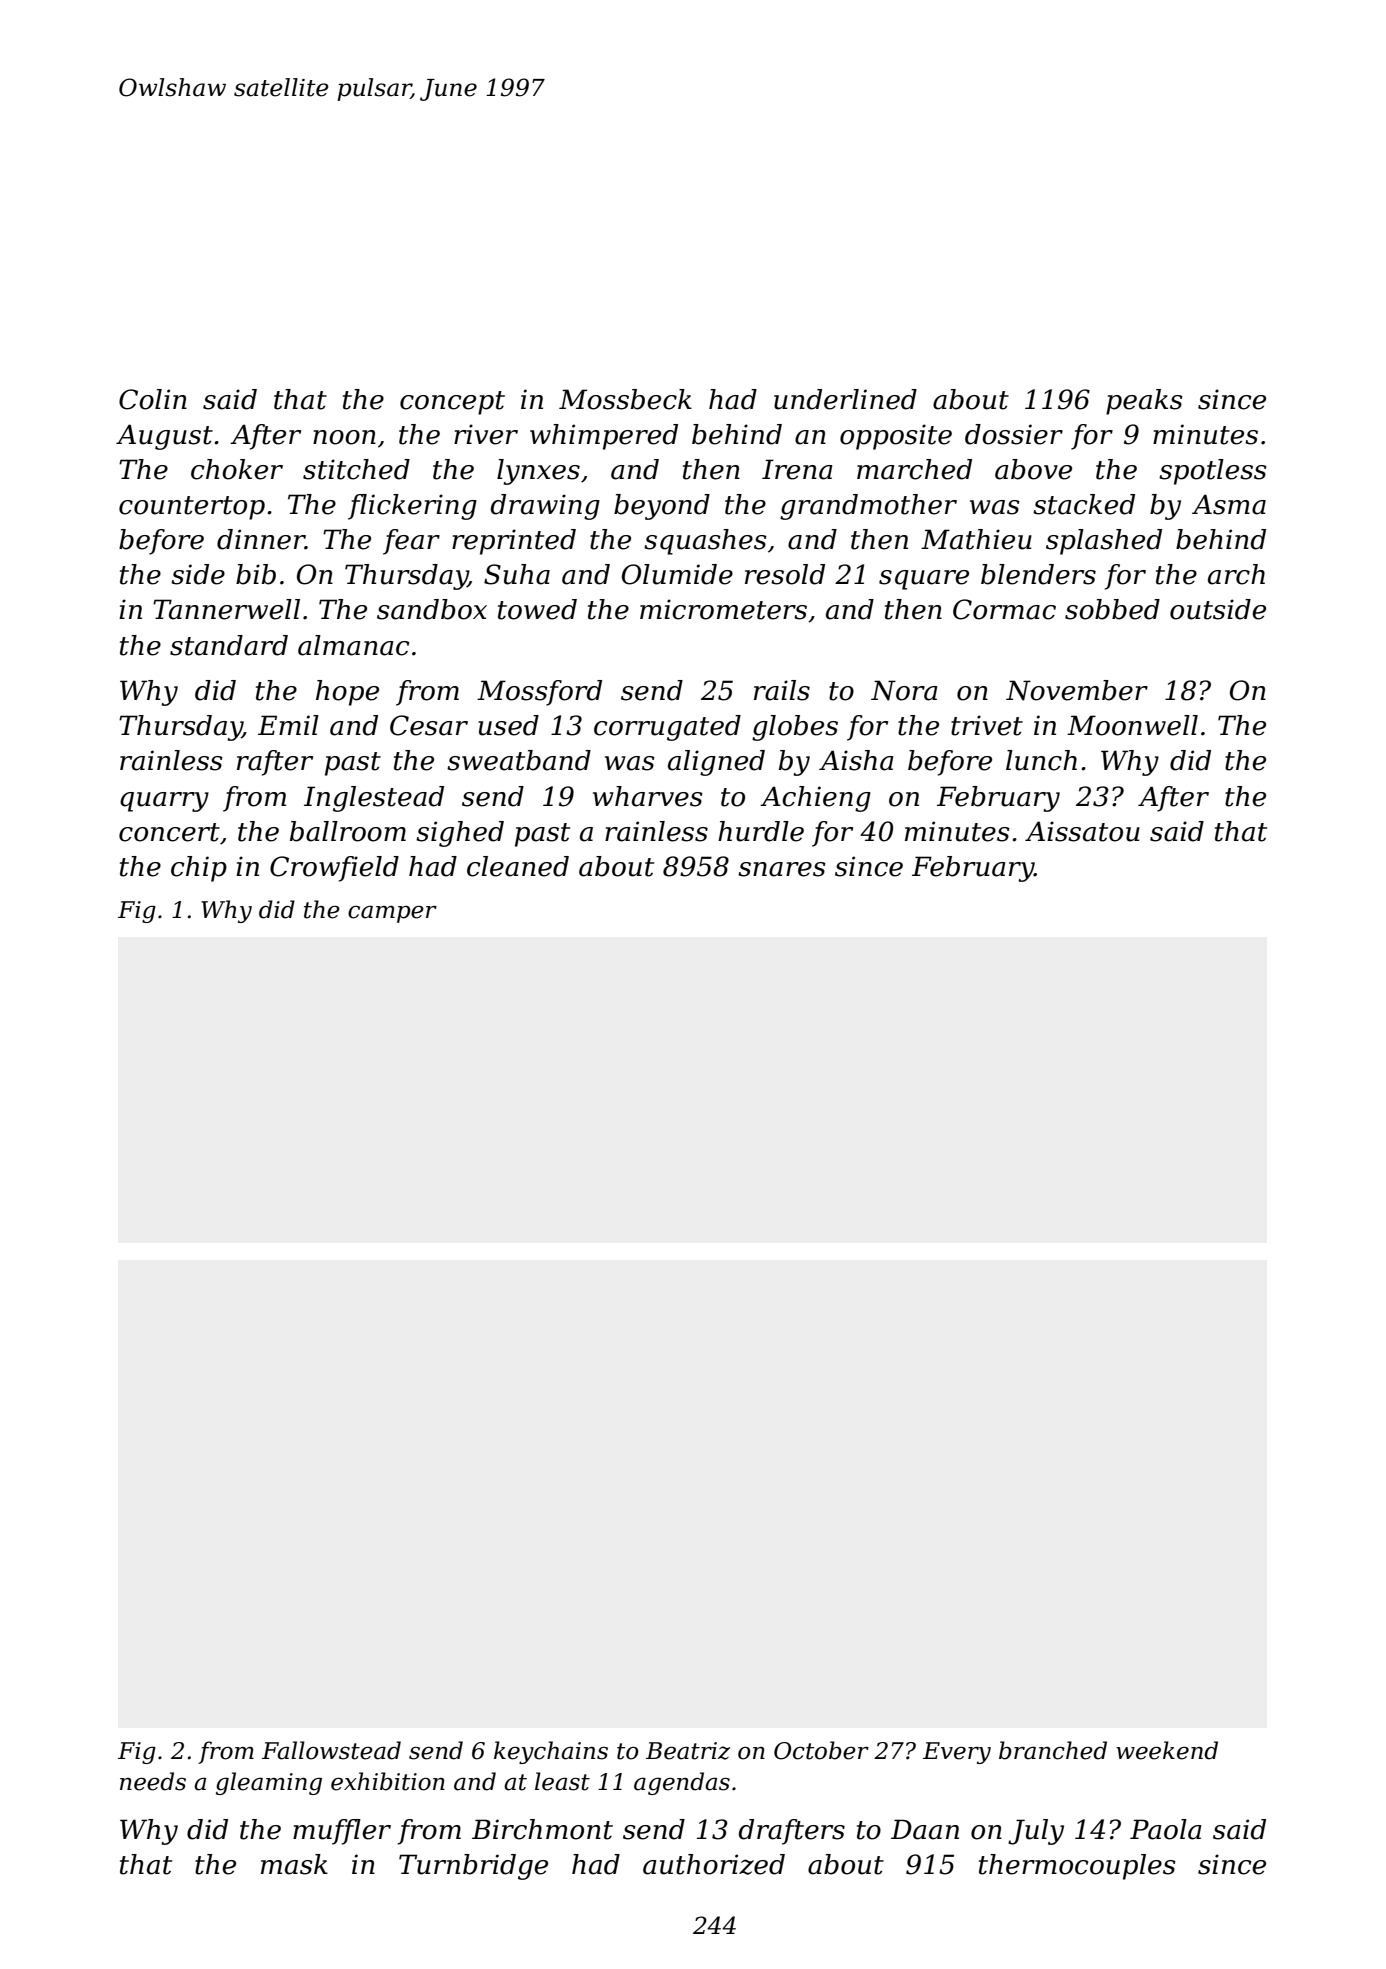 This screenshot has width=1386, height=1969. Describe the element at coordinates (688, 1751) in the screenshot. I see `Beatriz` at that location.
